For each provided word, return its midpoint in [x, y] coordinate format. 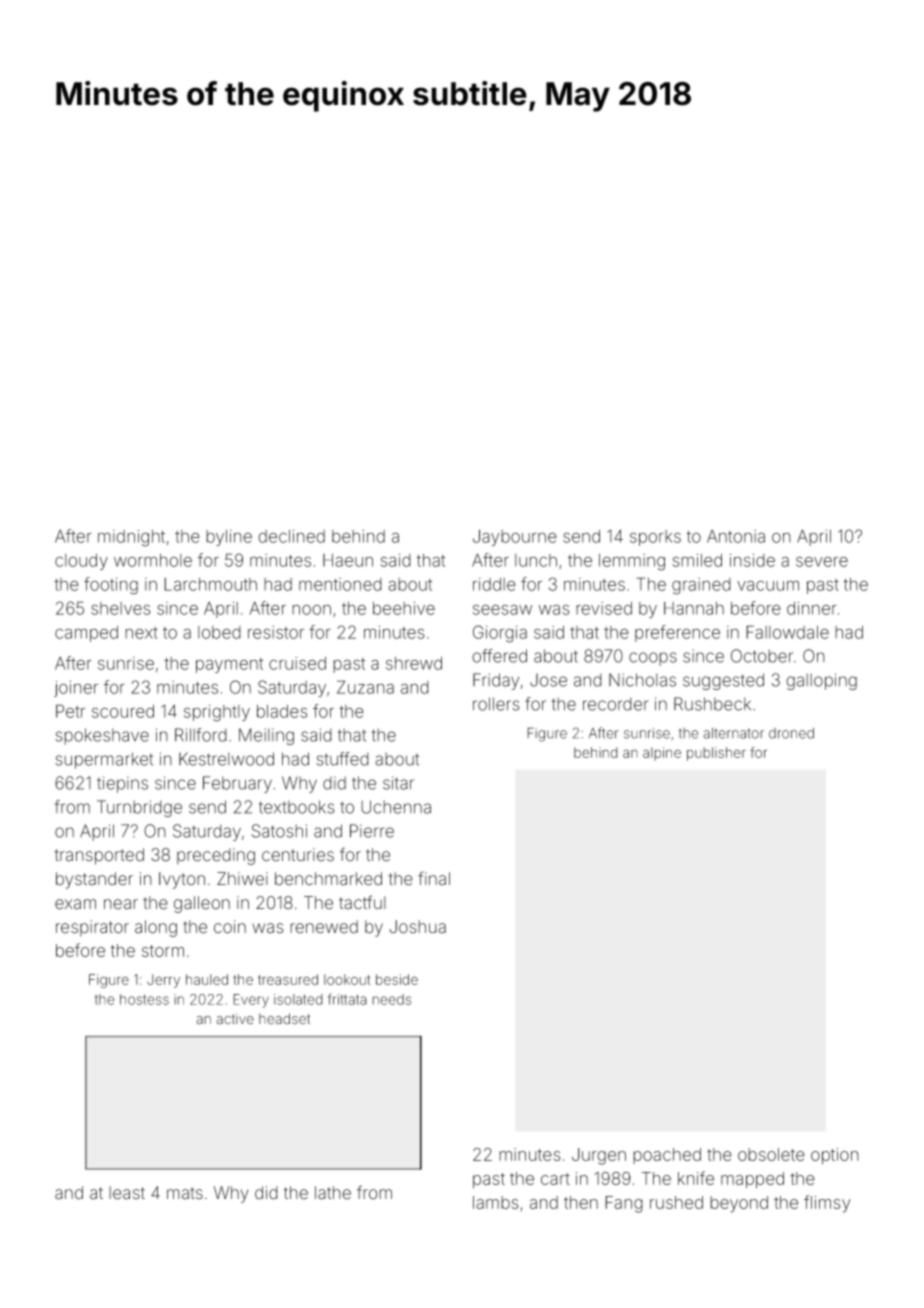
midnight [131, 538]
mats [185, 1193]
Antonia [736, 536]
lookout [347, 979]
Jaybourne [515, 537]
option [835, 1156]
